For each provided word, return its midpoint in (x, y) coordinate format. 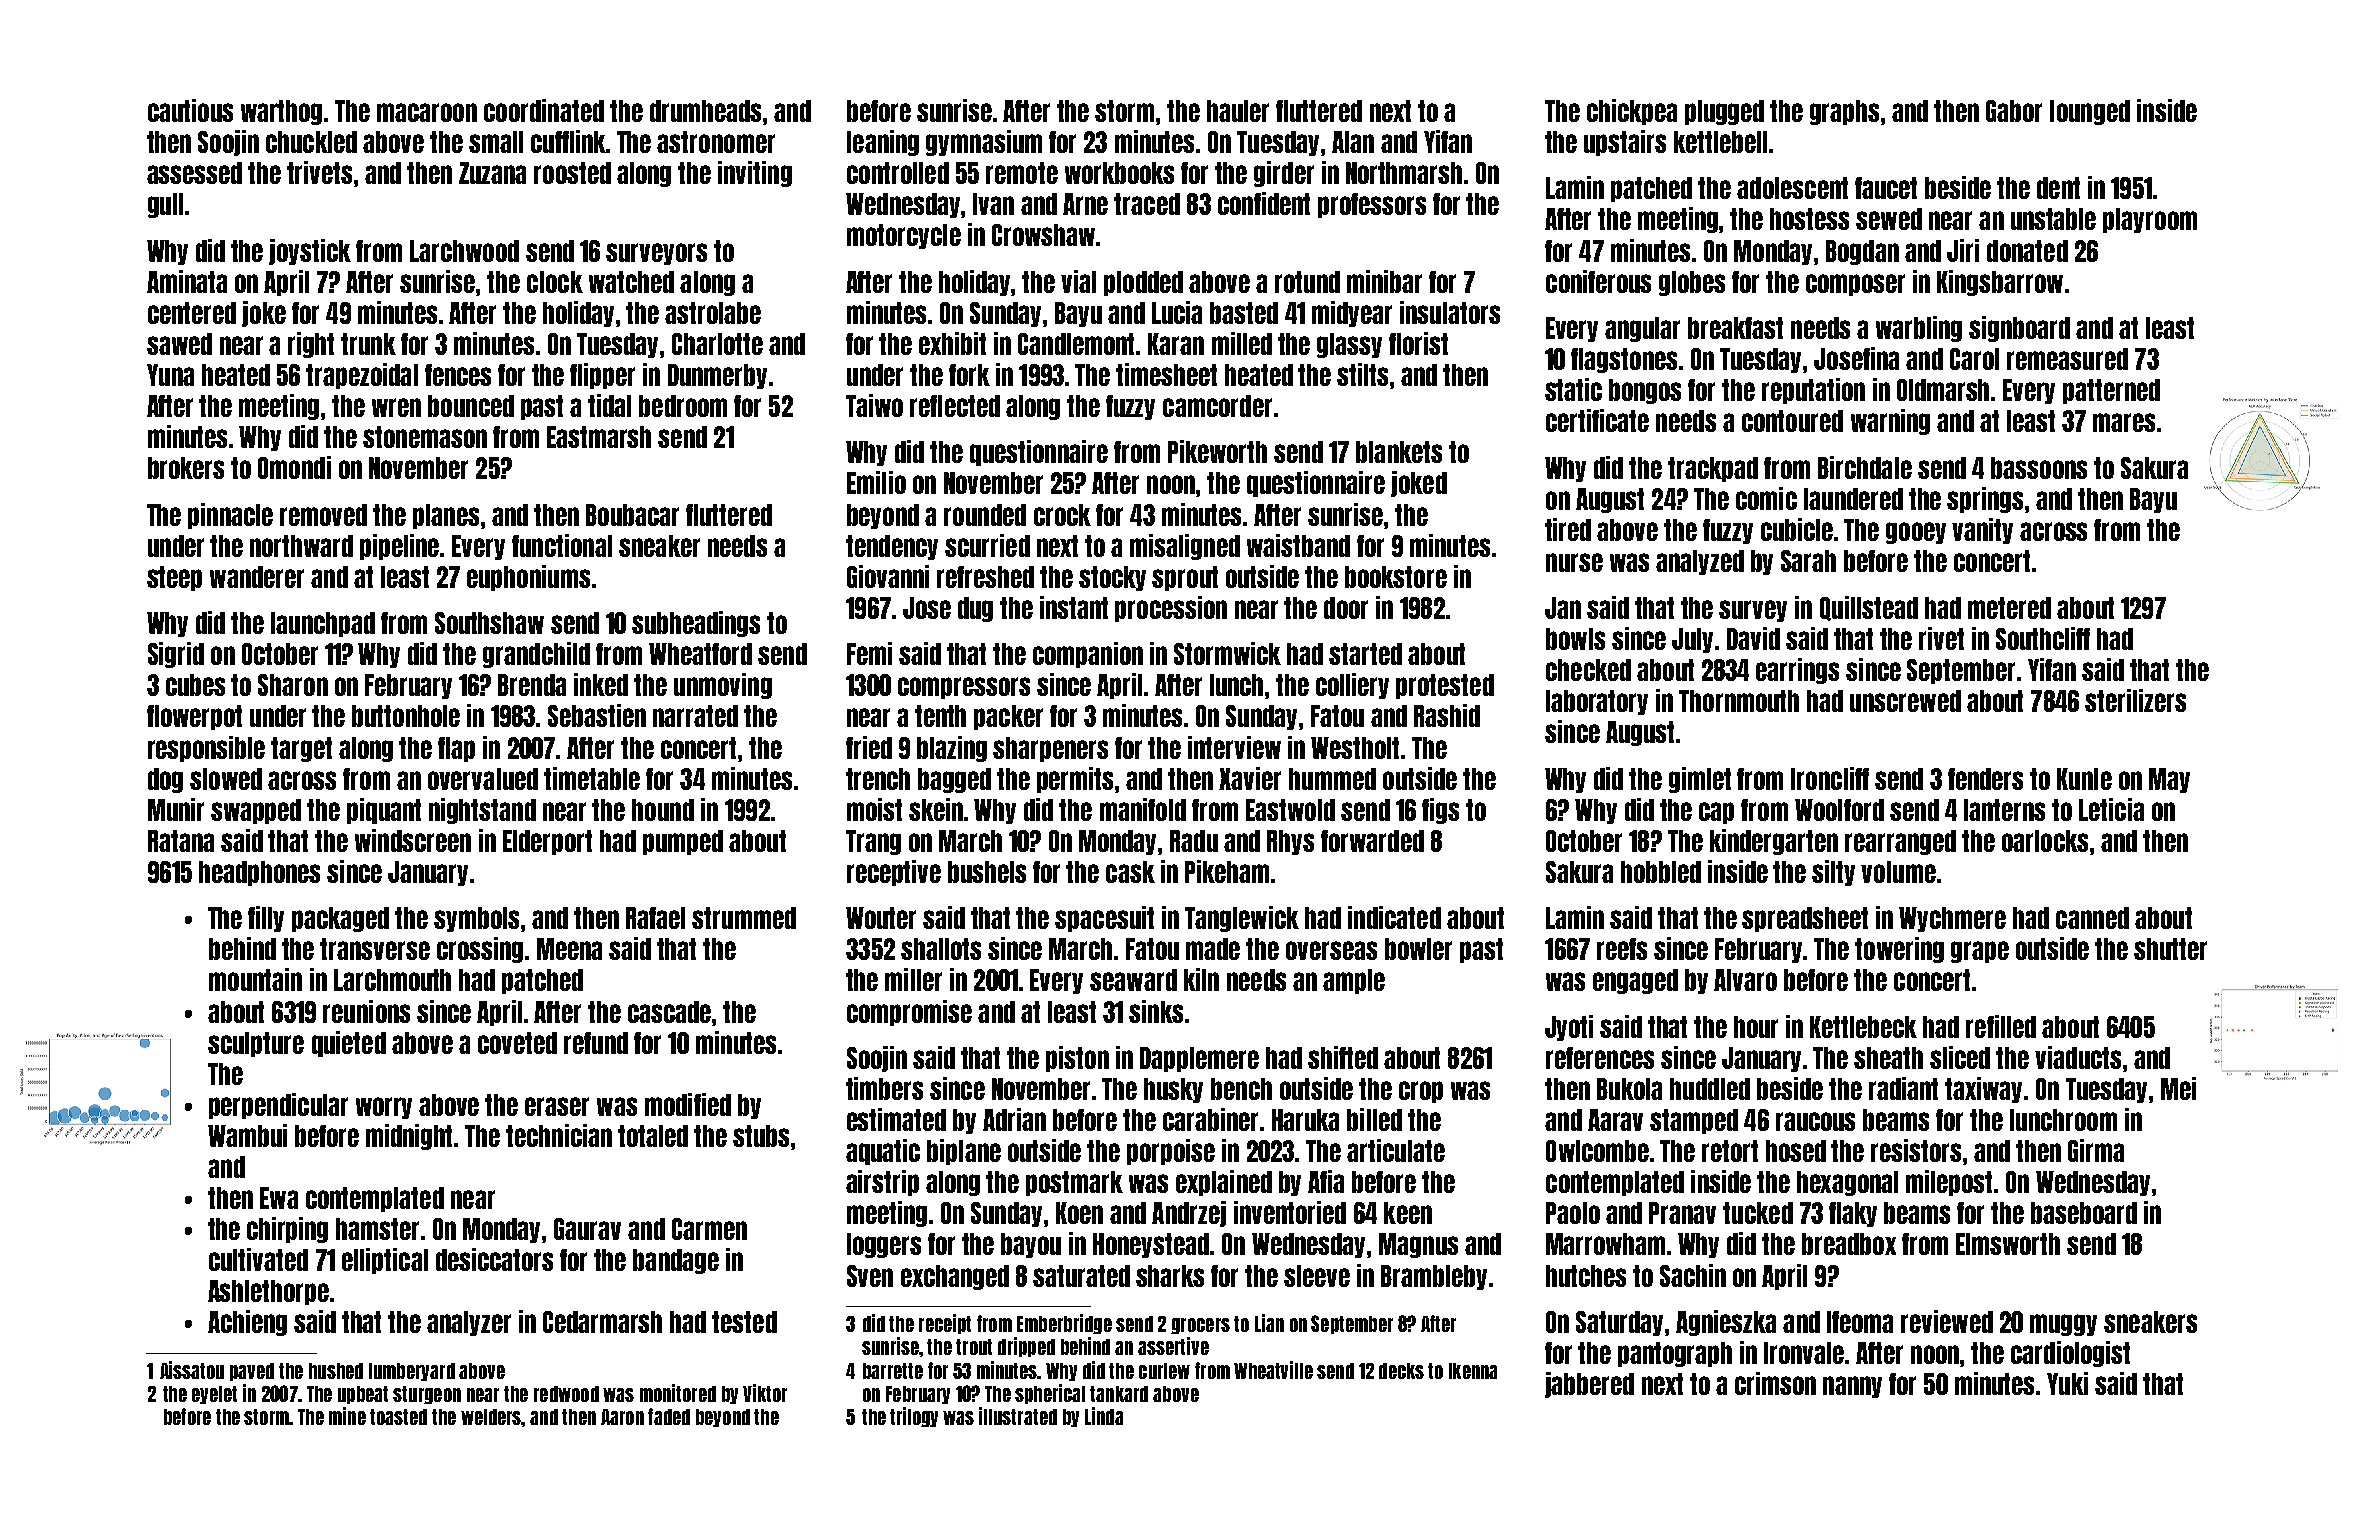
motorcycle (904, 236)
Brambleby (1434, 1277)
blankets (1399, 452)
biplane (964, 1152)
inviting (755, 174)
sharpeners (1050, 749)
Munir (176, 809)
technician (559, 1135)
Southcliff (2043, 638)
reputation (1813, 391)
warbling (1919, 329)
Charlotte (717, 344)
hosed (1796, 1151)
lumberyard (412, 1372)
